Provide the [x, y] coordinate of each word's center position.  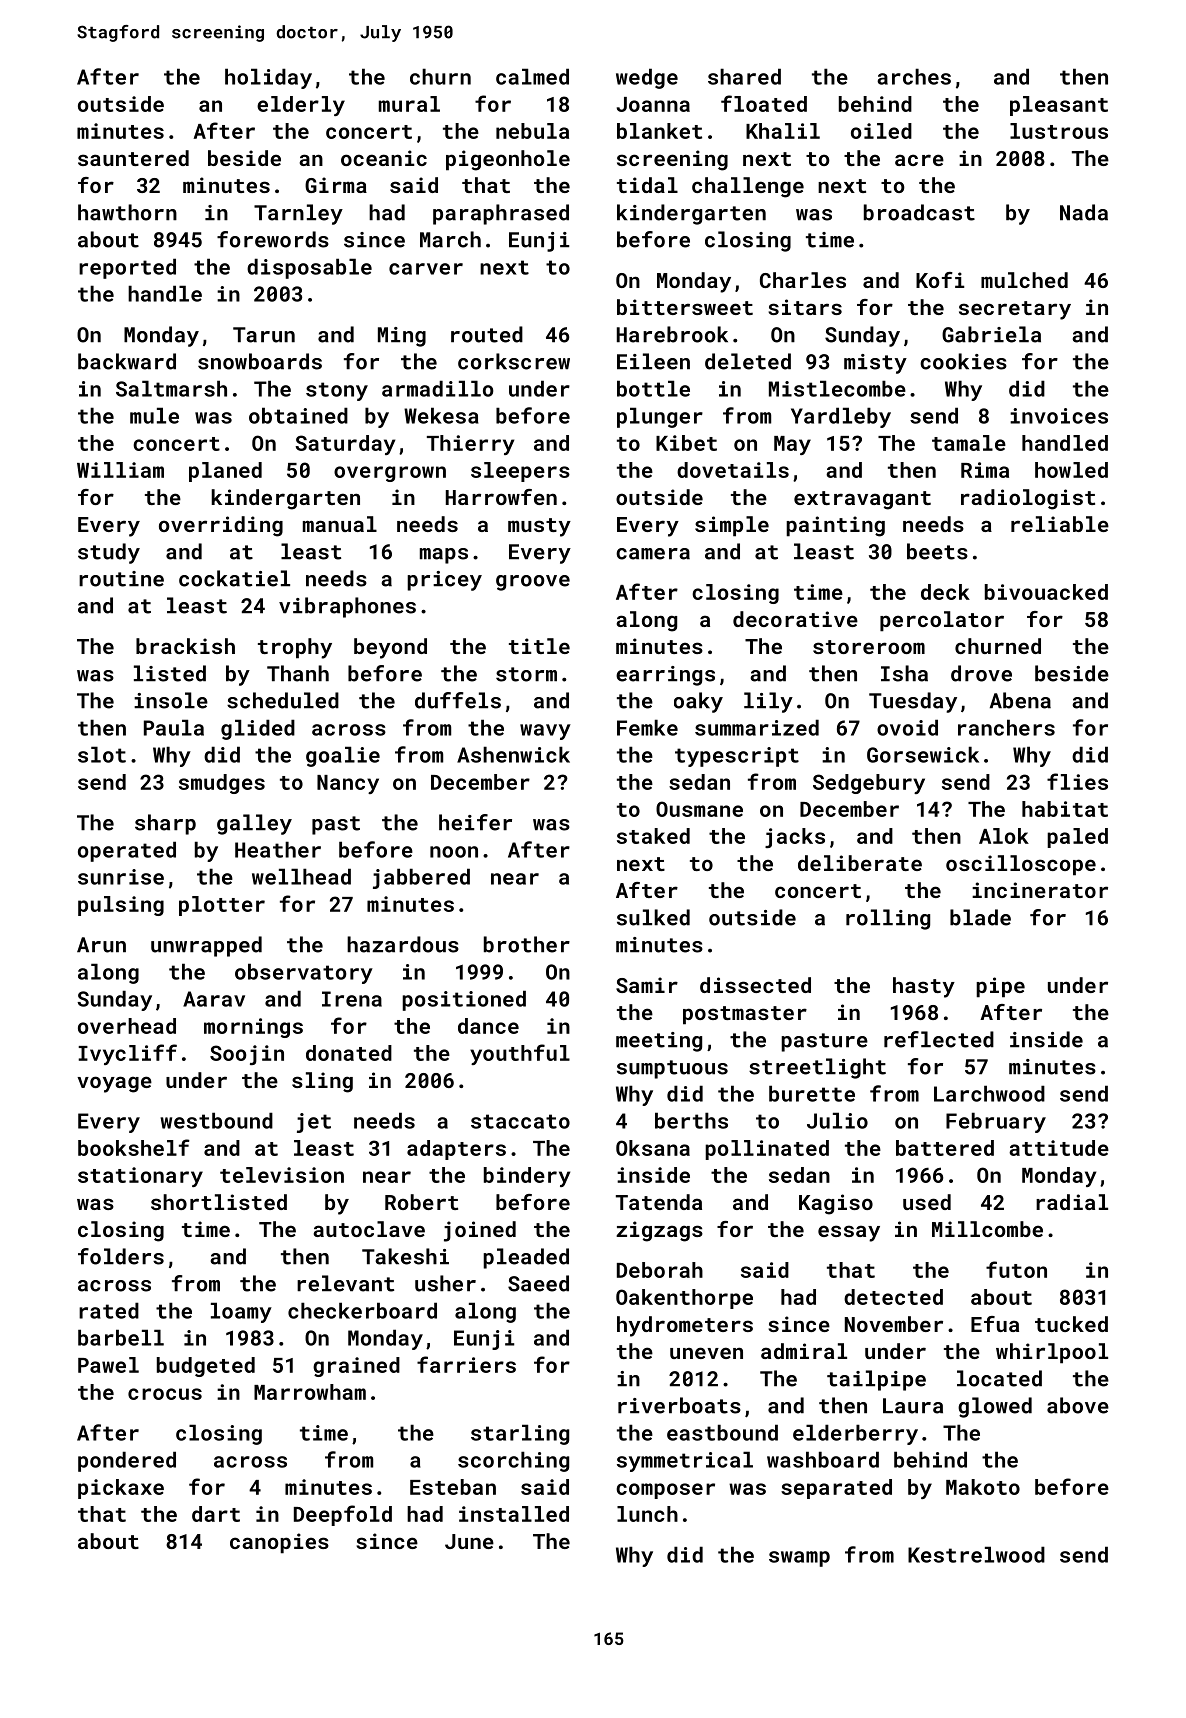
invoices [1059, 416]
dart [216, 1514]
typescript [737, 757]
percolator [942, 621]
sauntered [133, 158]
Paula [174, 727]
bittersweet [685, 307]
